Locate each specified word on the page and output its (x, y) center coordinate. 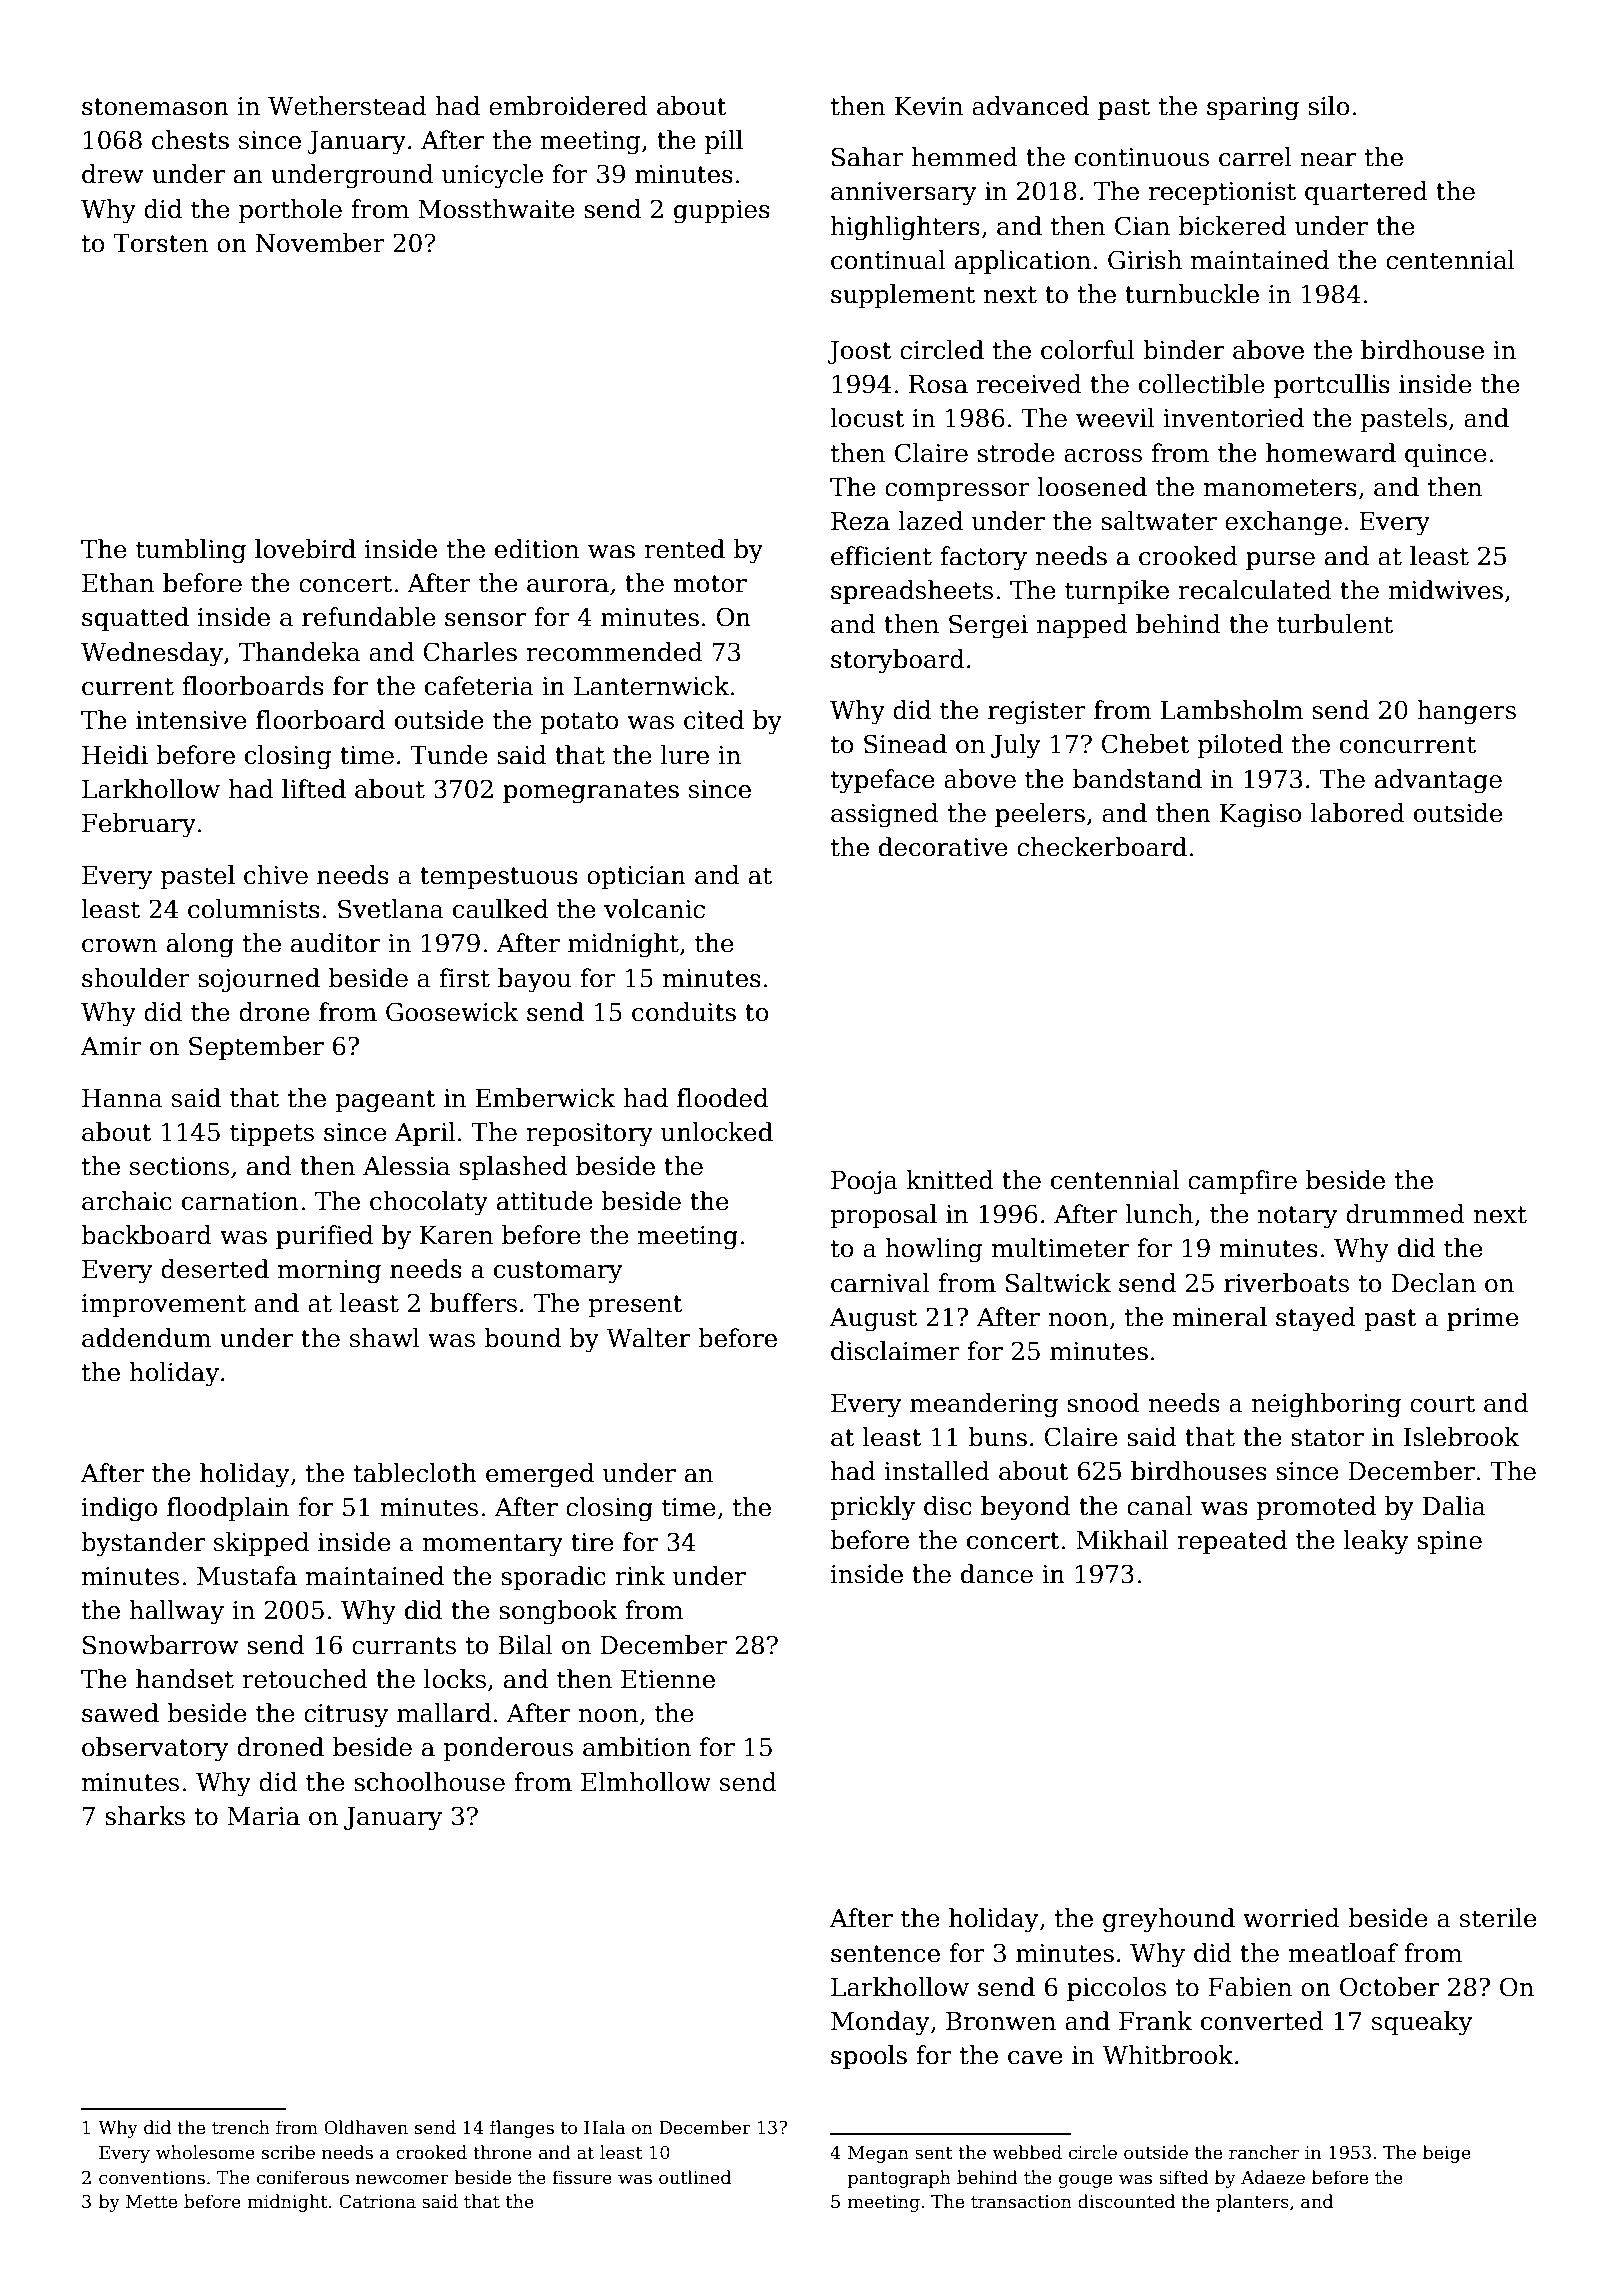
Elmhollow (646, 1782)
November (320, 243)
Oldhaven (366, 2127)
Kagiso (1261, 816)
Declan (1433, 1283)
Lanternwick (651, 686)
